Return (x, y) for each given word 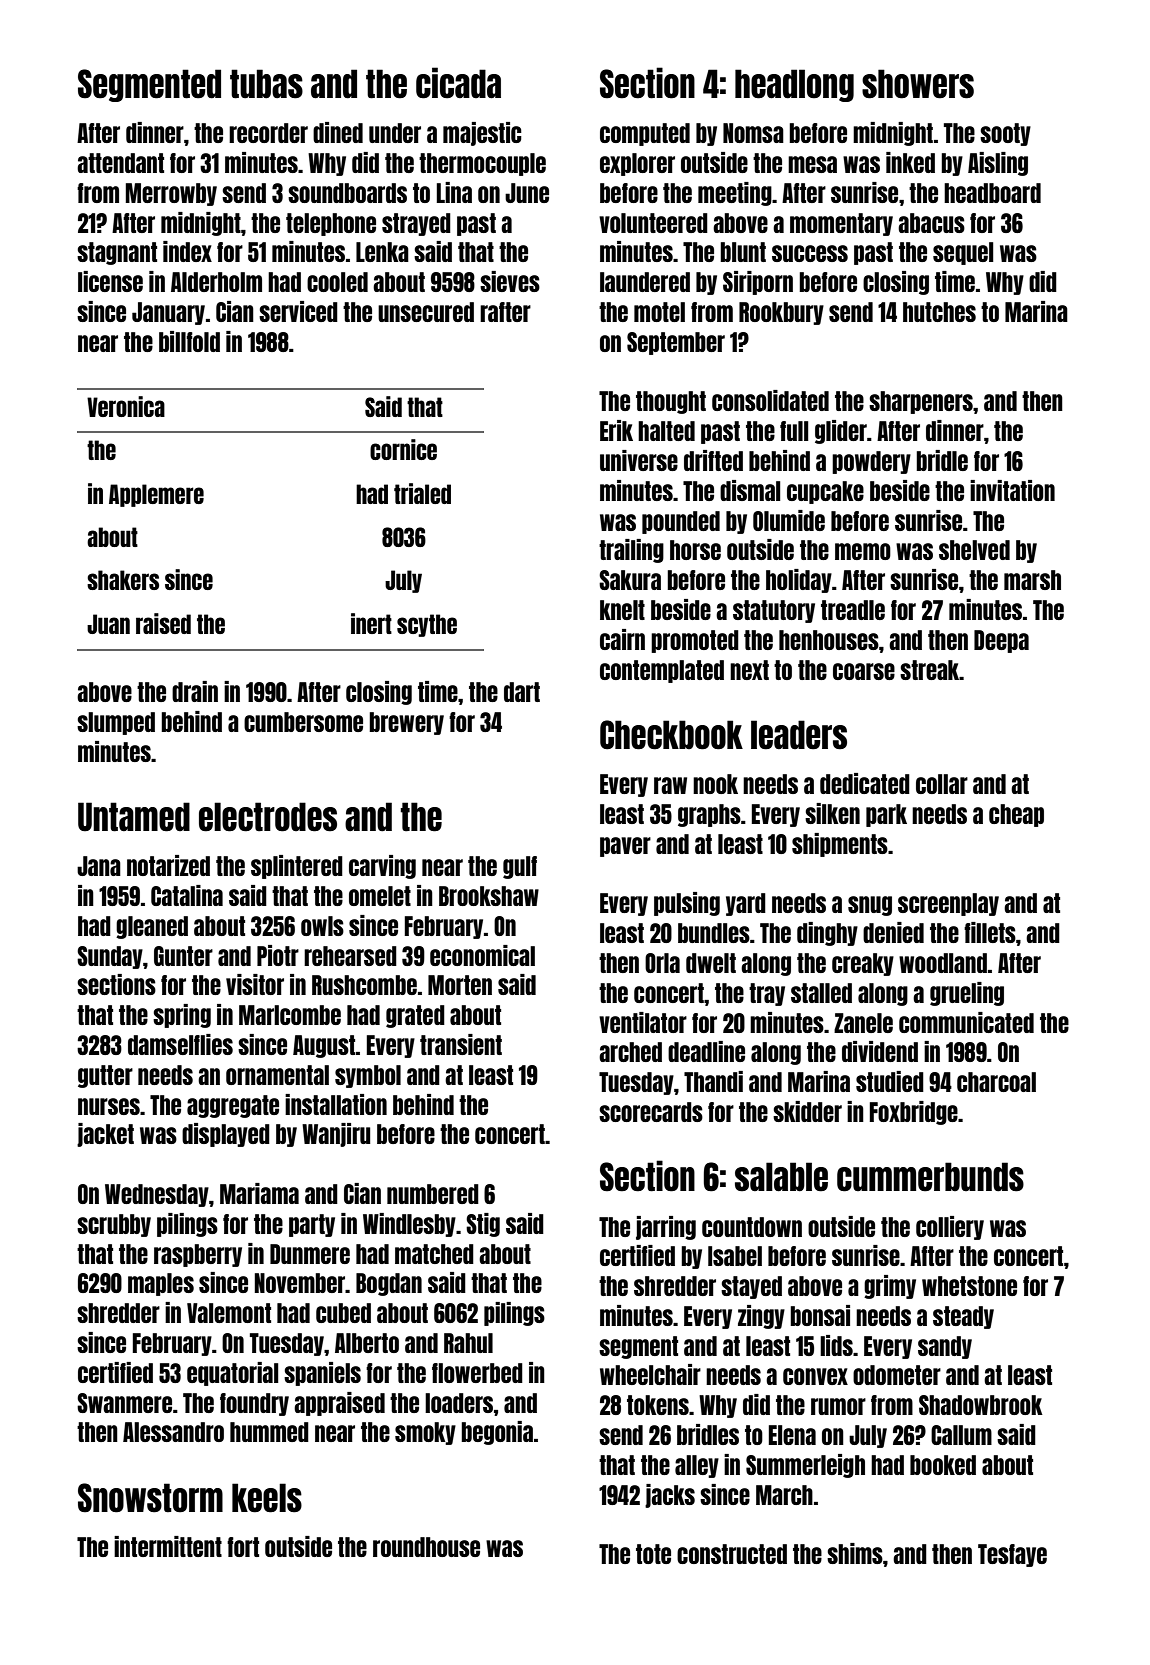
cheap (1016, 815)
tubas (266, 84)
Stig (483, 1225)
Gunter (183, 956)
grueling (967, 994)
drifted (713, 460)
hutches (939, 312)
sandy (945, 1347)
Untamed (134, 817)
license (110, 281)
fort (243, 1547)
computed (645, 134)
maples (161, 1284)
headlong (794, 85)
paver (625, 847)
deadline (706, 1051)
